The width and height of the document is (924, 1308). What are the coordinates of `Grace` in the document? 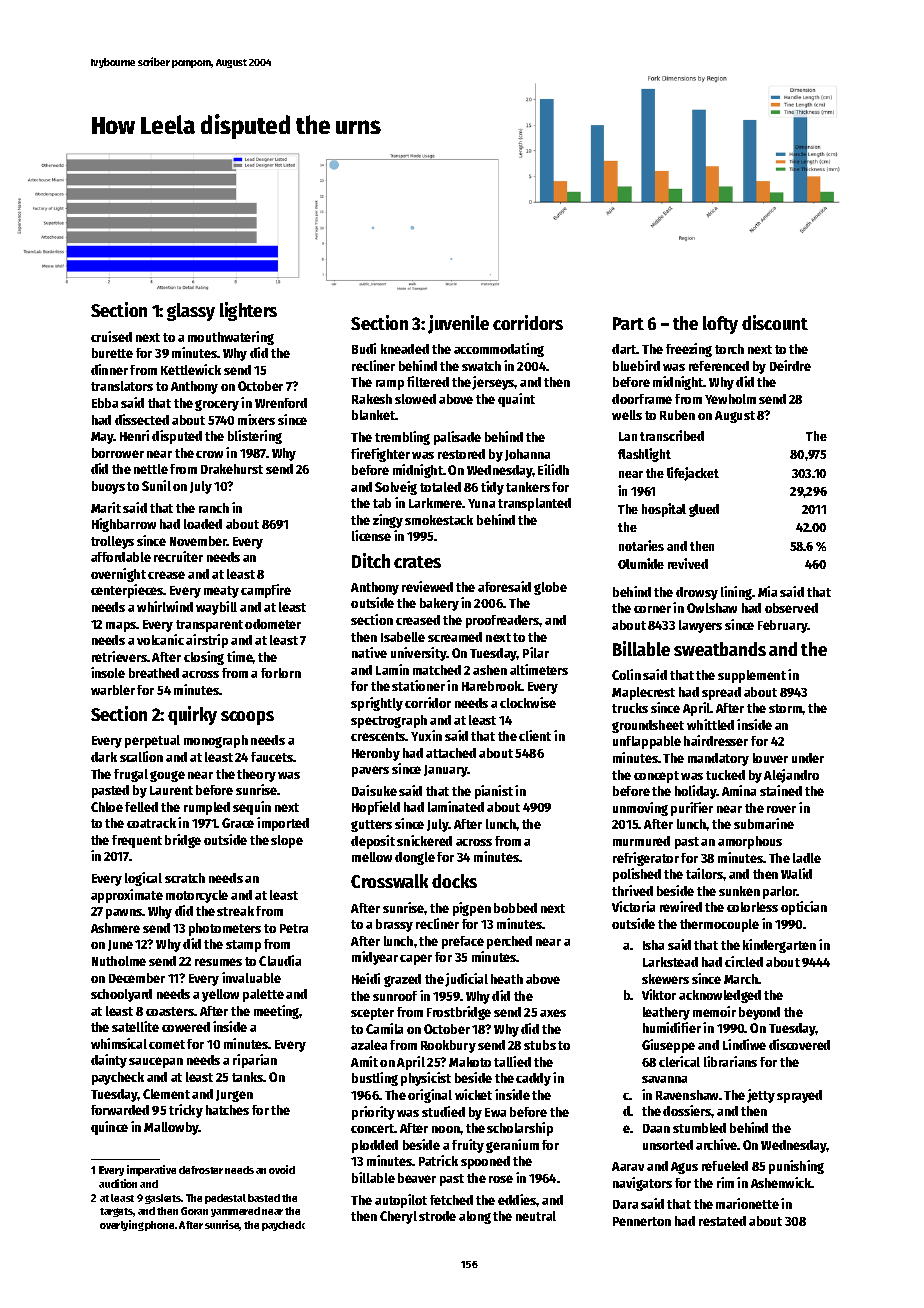 It's located at (238, 823).
